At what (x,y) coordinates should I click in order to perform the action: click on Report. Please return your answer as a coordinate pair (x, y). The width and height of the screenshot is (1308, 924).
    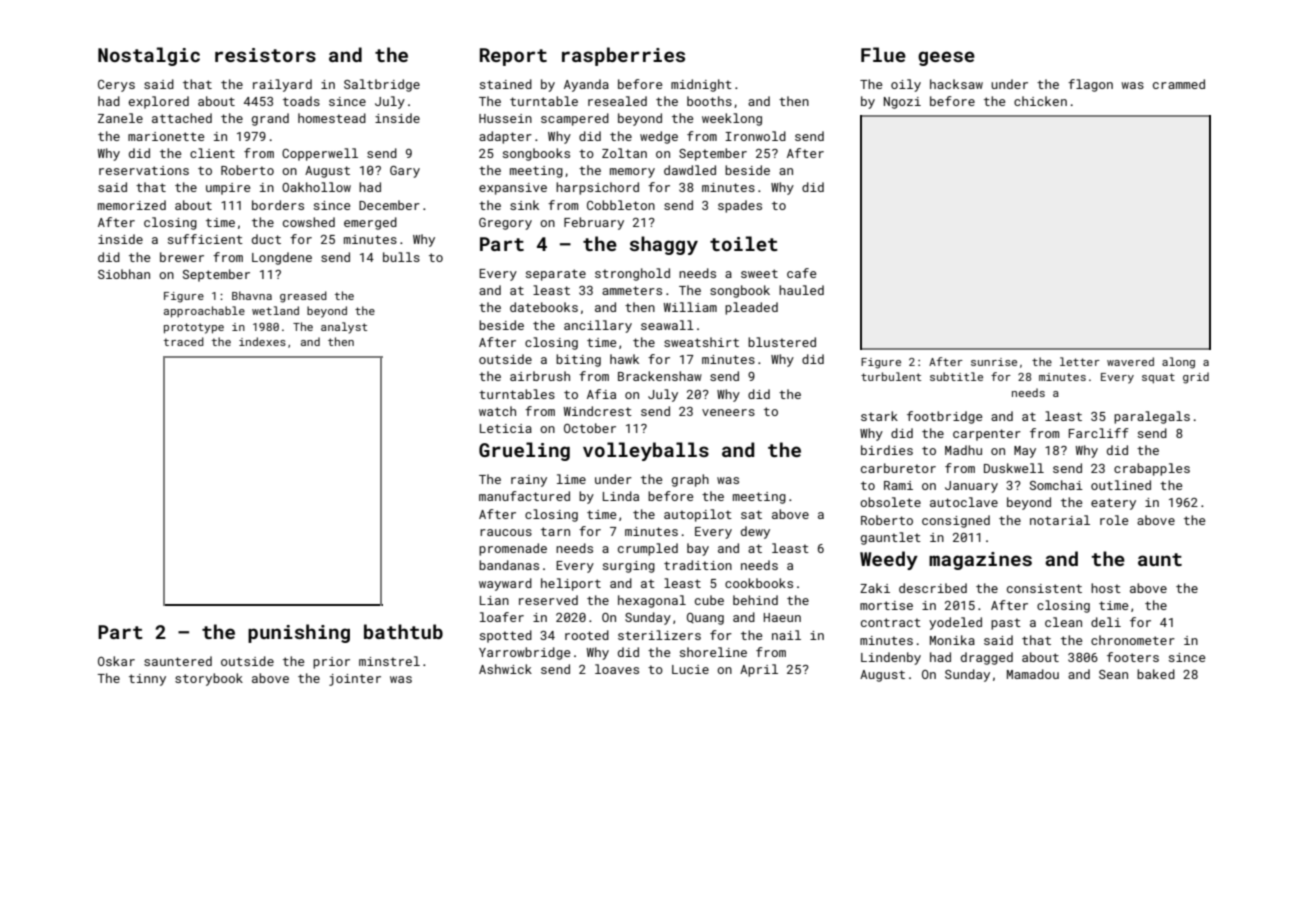
    Looking at the image, I should click on (513, 57).
